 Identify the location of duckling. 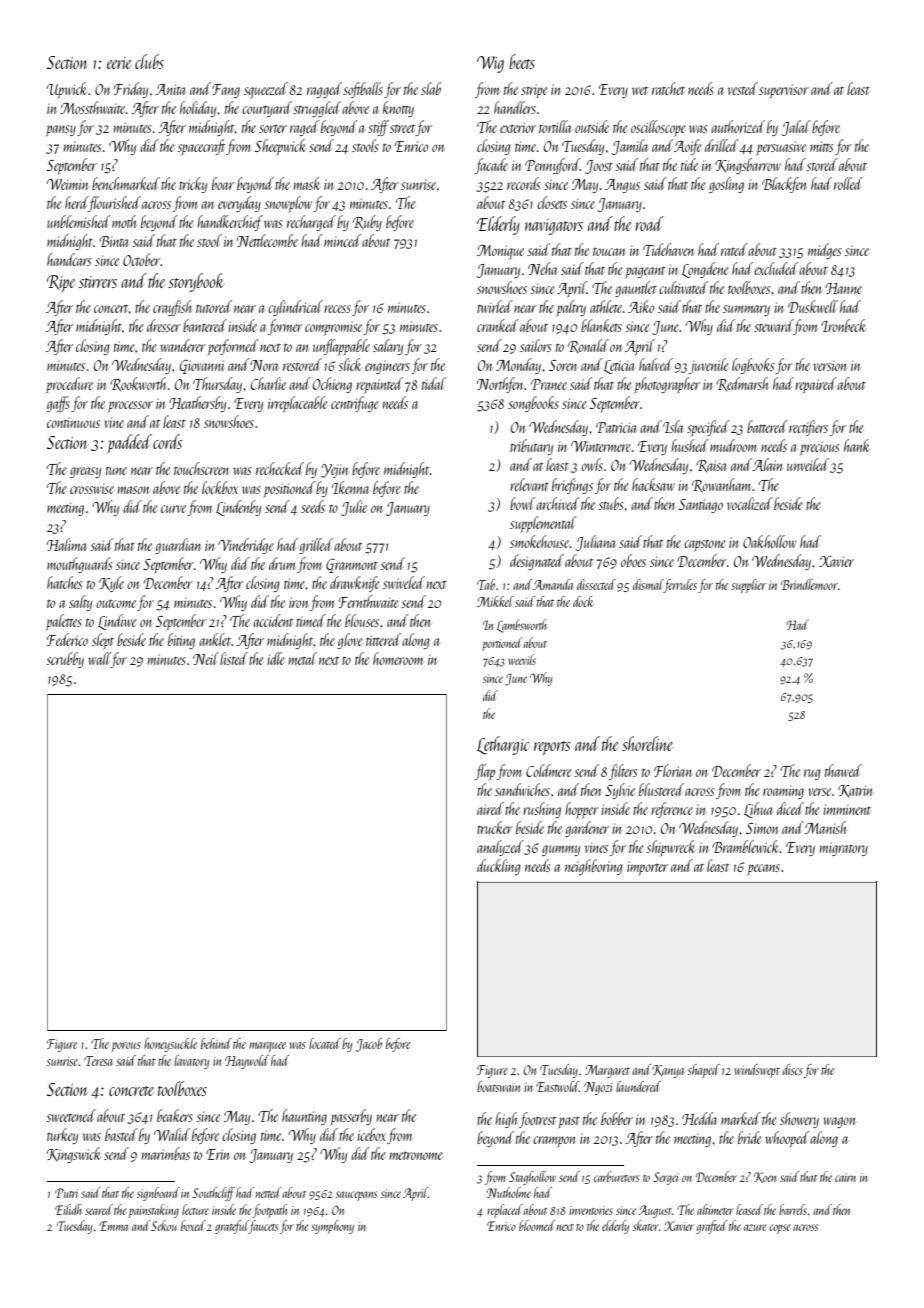
(499, 867).
